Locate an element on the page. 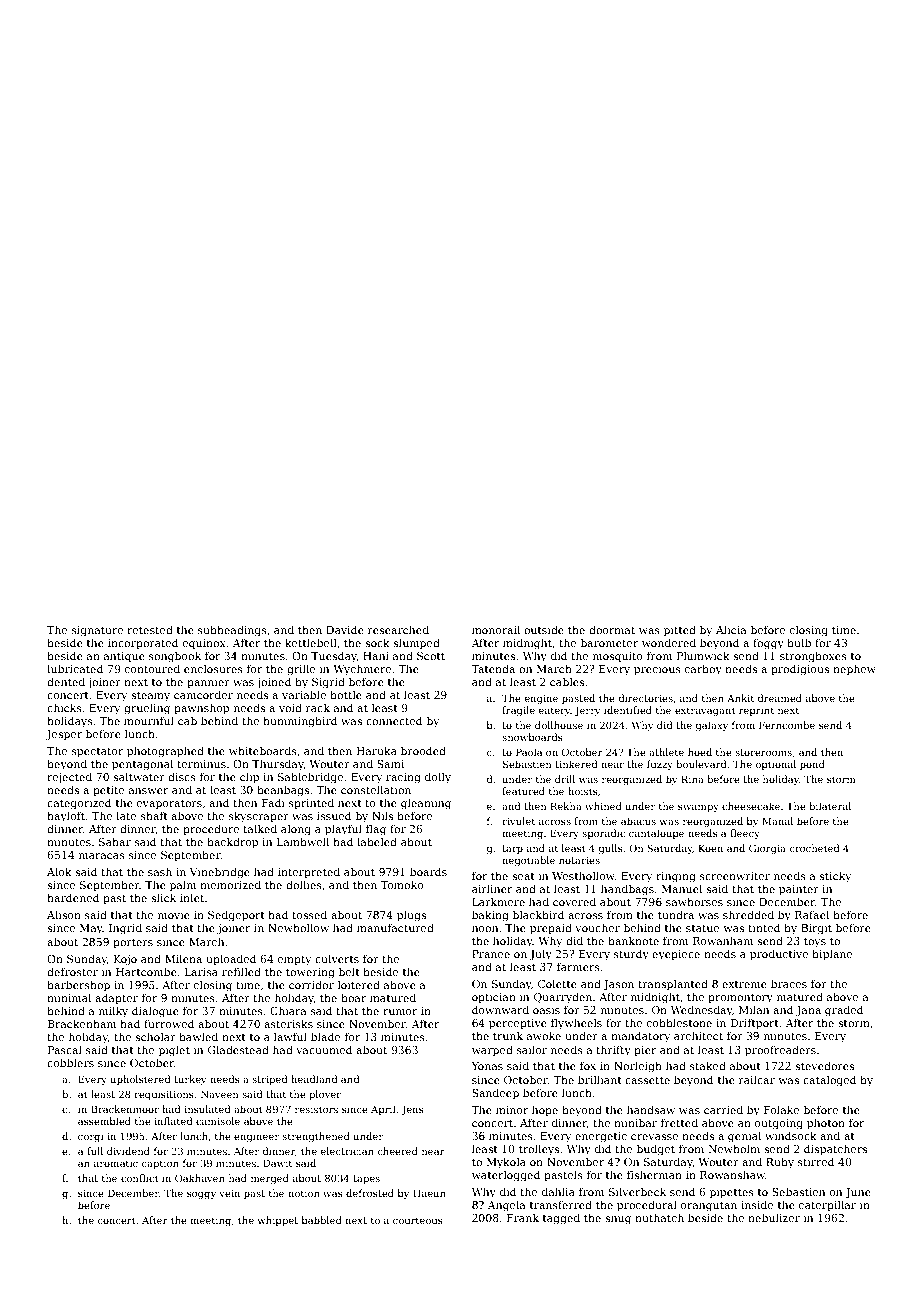 The image size is (924, 1308). songbook is located at coordinates (175, 657).
